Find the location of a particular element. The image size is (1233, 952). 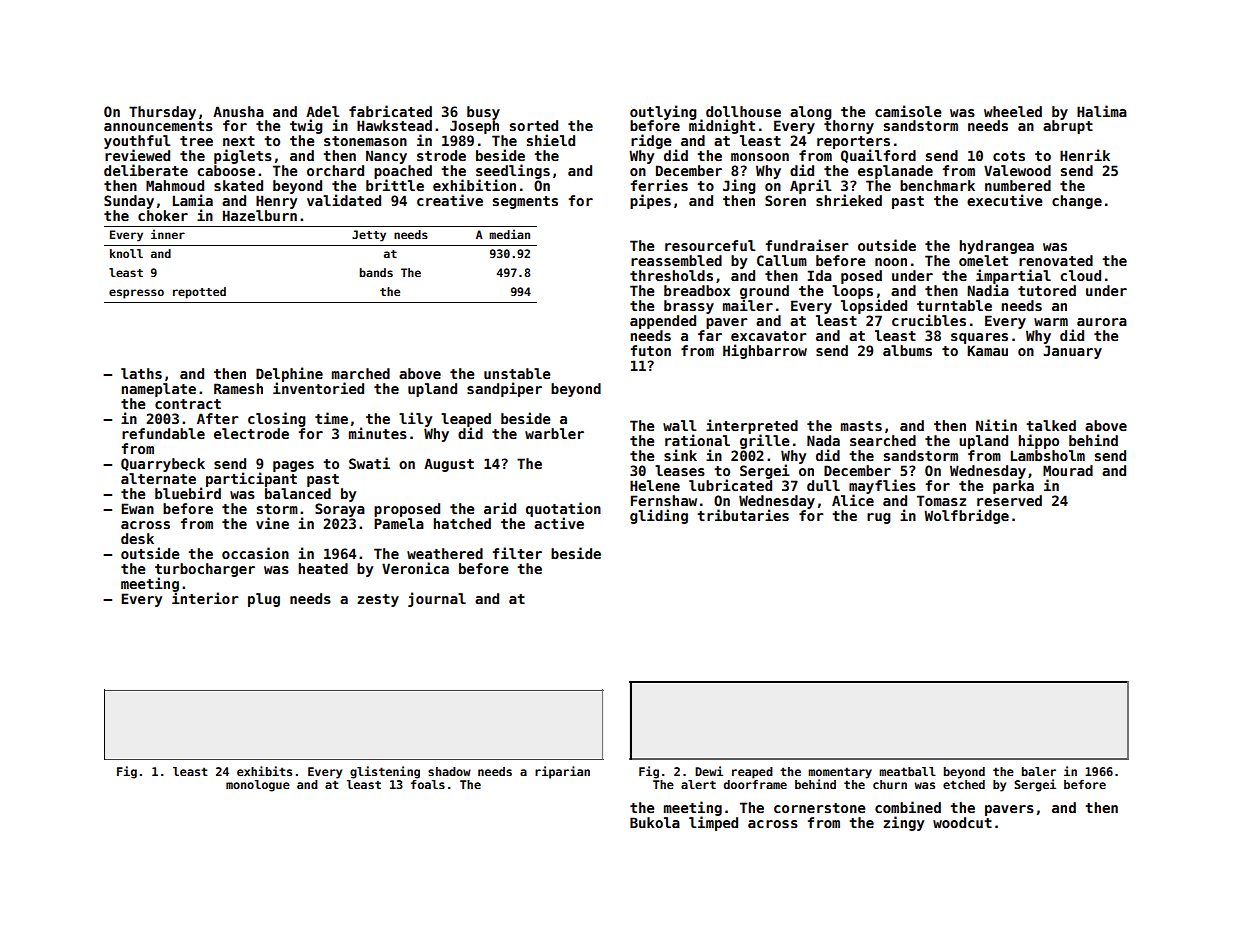

baler is located at coordinates (1039, 771).
